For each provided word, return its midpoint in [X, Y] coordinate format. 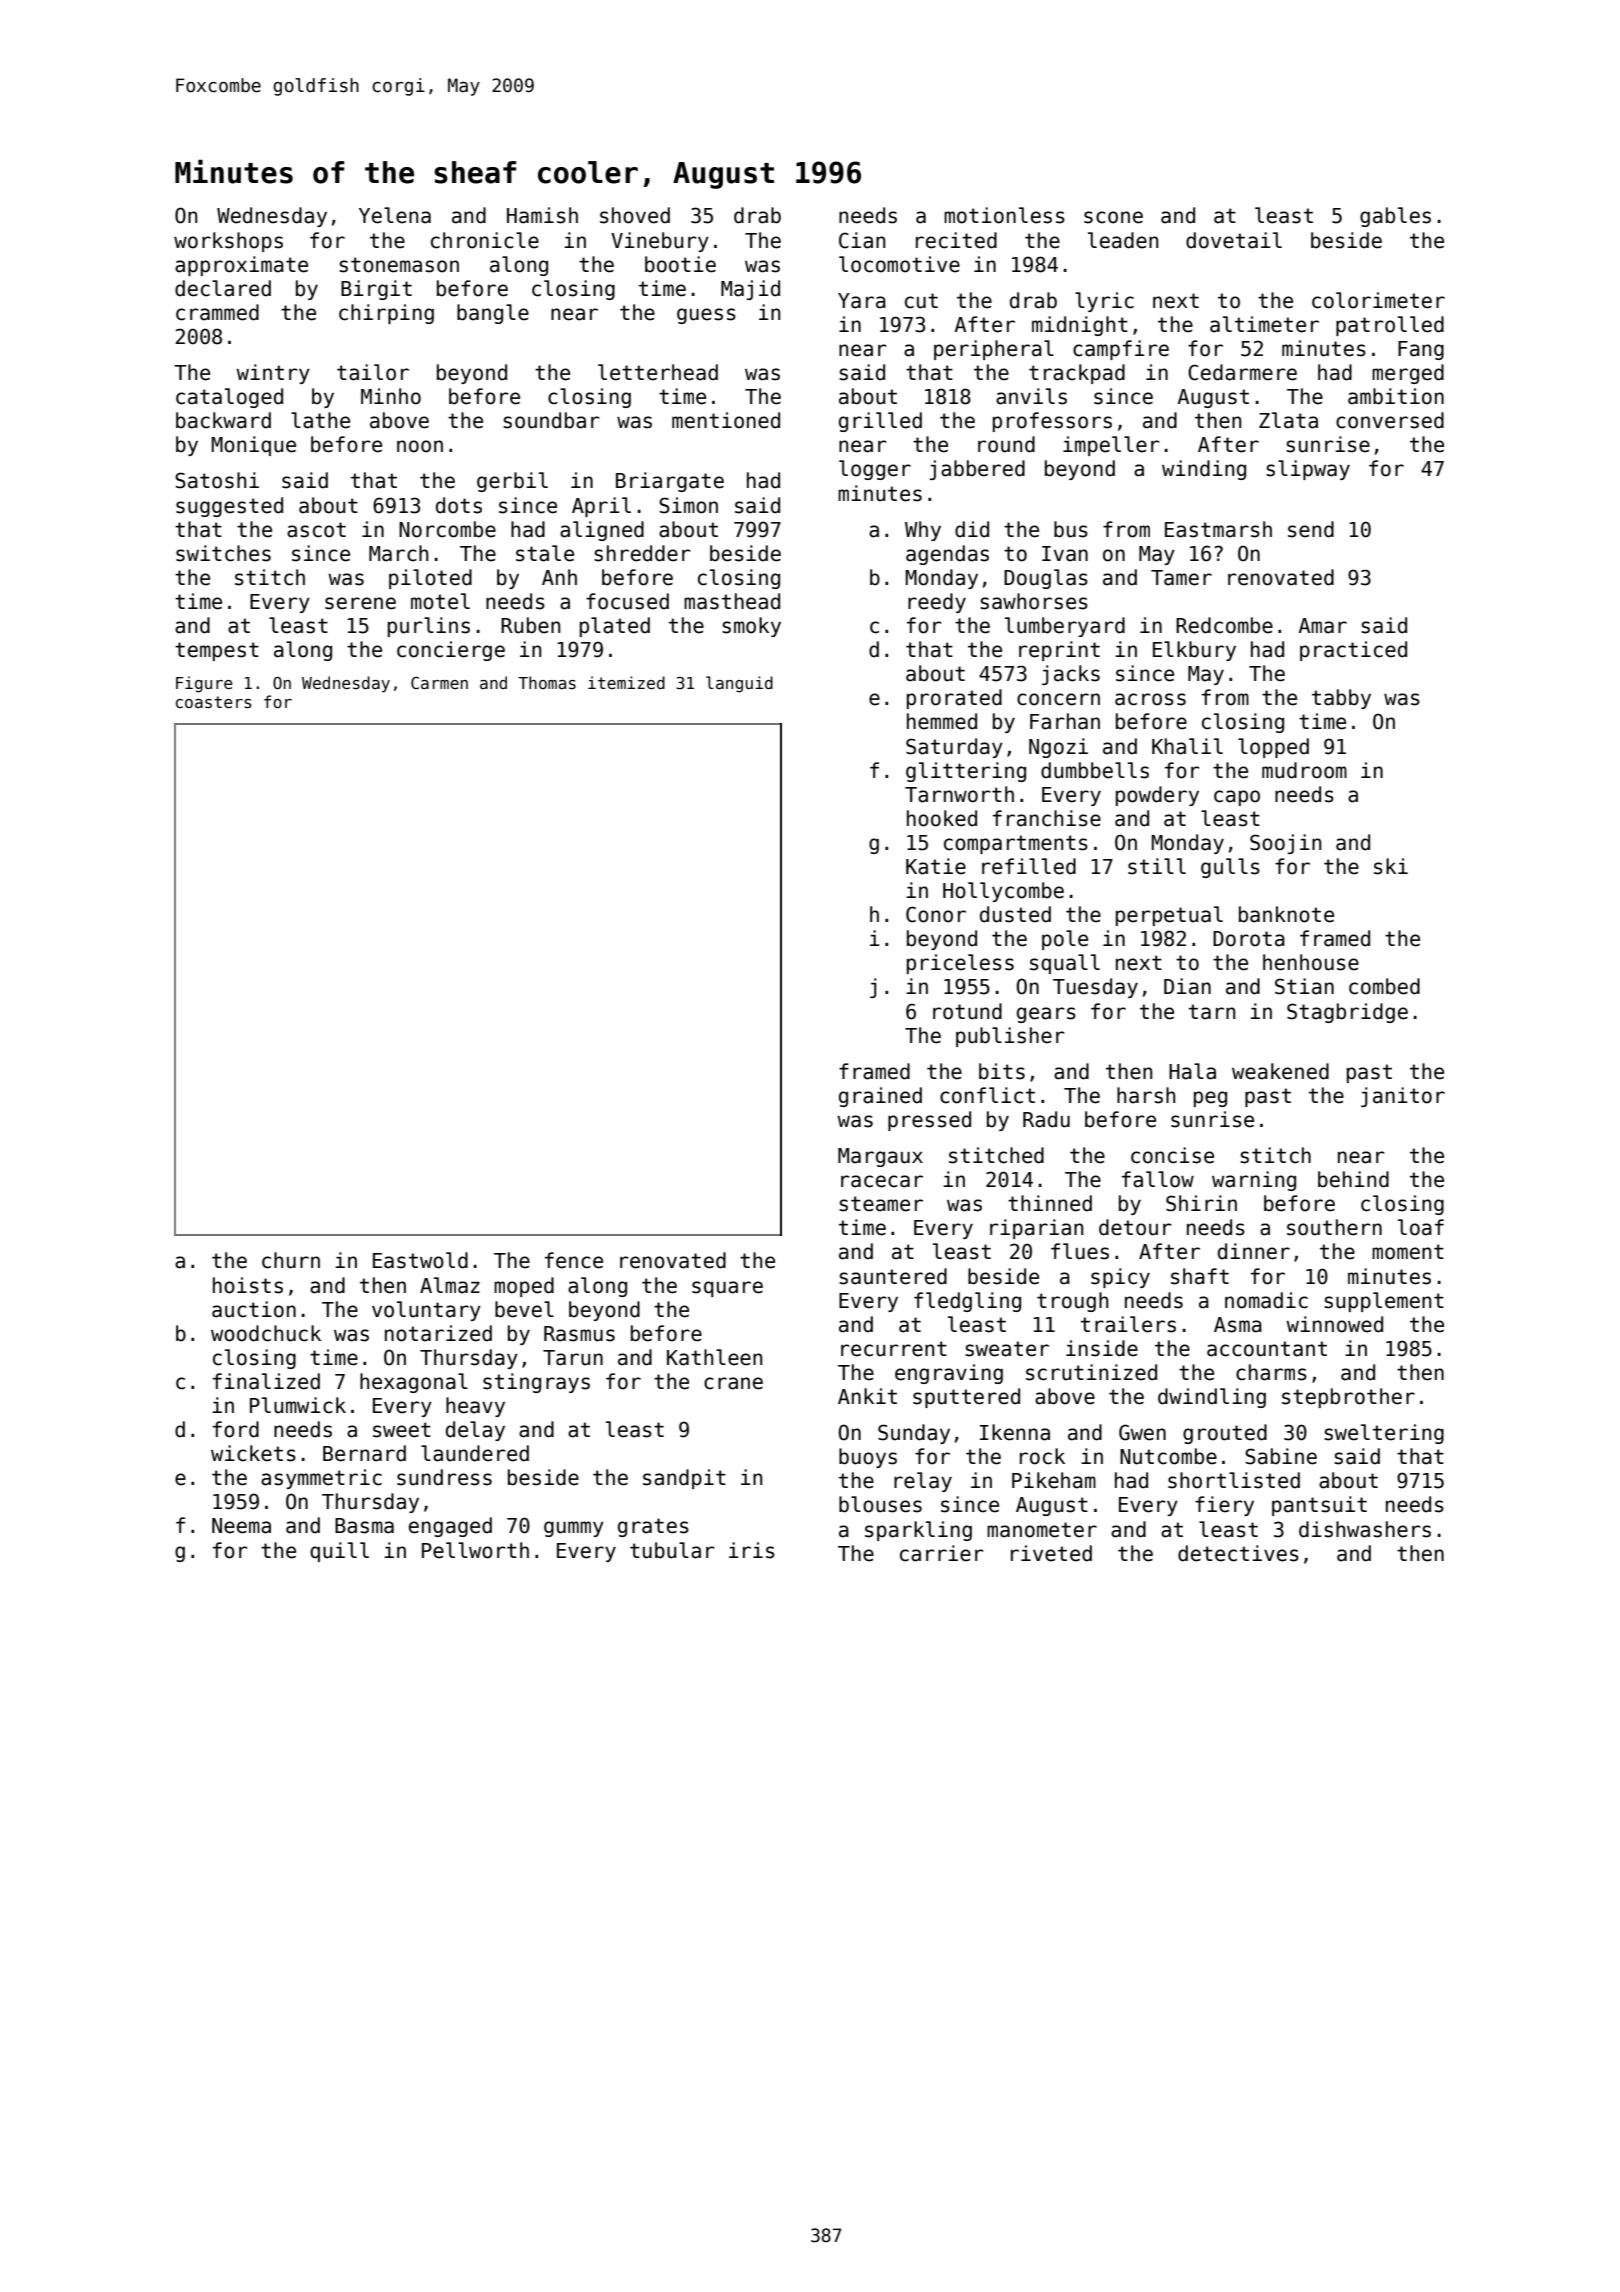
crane [733, 1383]
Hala [1192, 1071]
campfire [1121, 350]
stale [545, 553]
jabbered [977, 470]
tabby [1341, 699]
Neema [241, 1526]
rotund [967, 1011]
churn [291, 1260]
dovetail [1234, 240]
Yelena [395, 215]
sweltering [1384, 1434]
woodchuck [266, 1333]
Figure [204, 684]
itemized [626, 682]
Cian [862, 240]
